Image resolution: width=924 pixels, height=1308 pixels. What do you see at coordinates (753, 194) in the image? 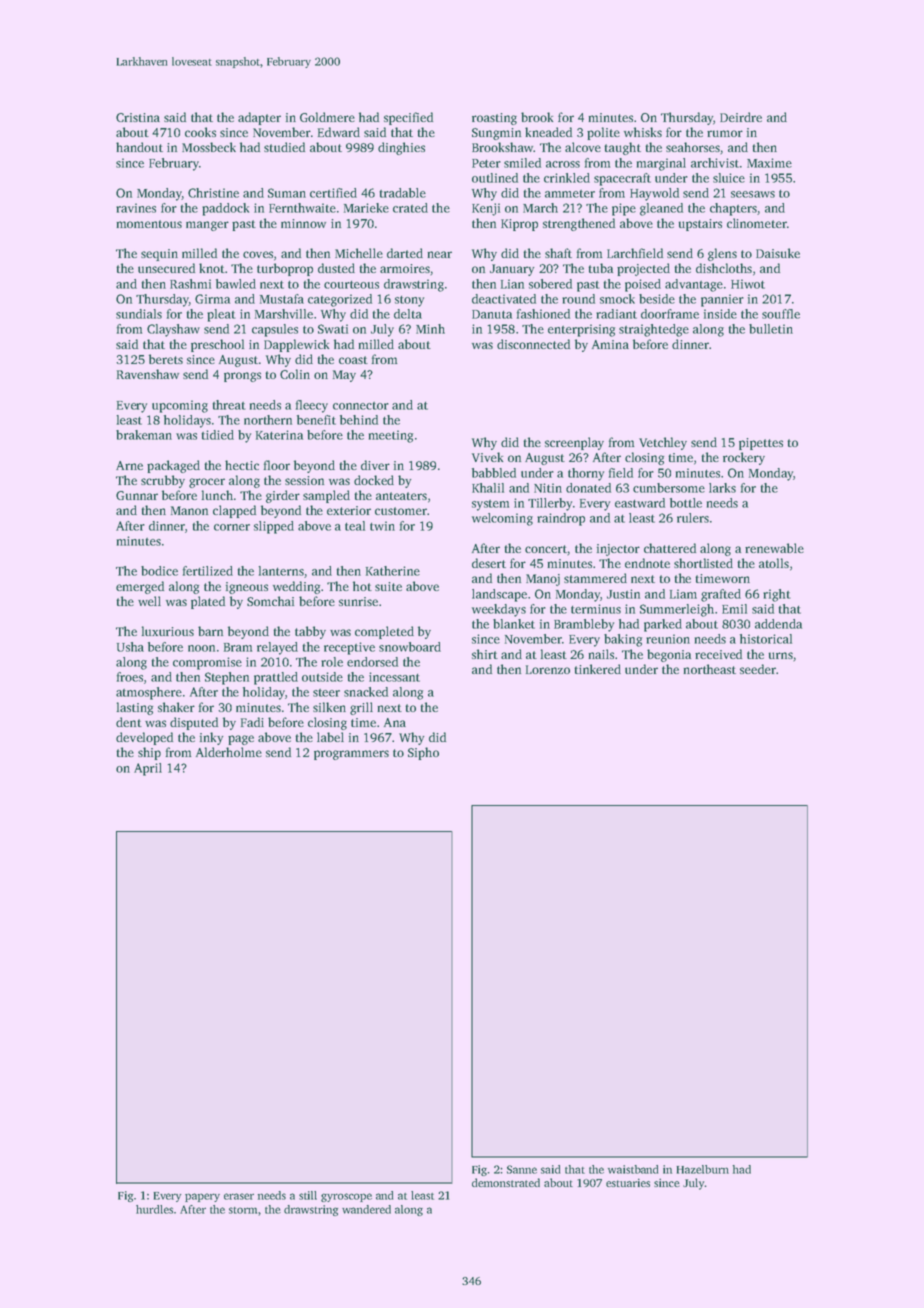
I see `seesaws` at bounding box center [753, 194].
